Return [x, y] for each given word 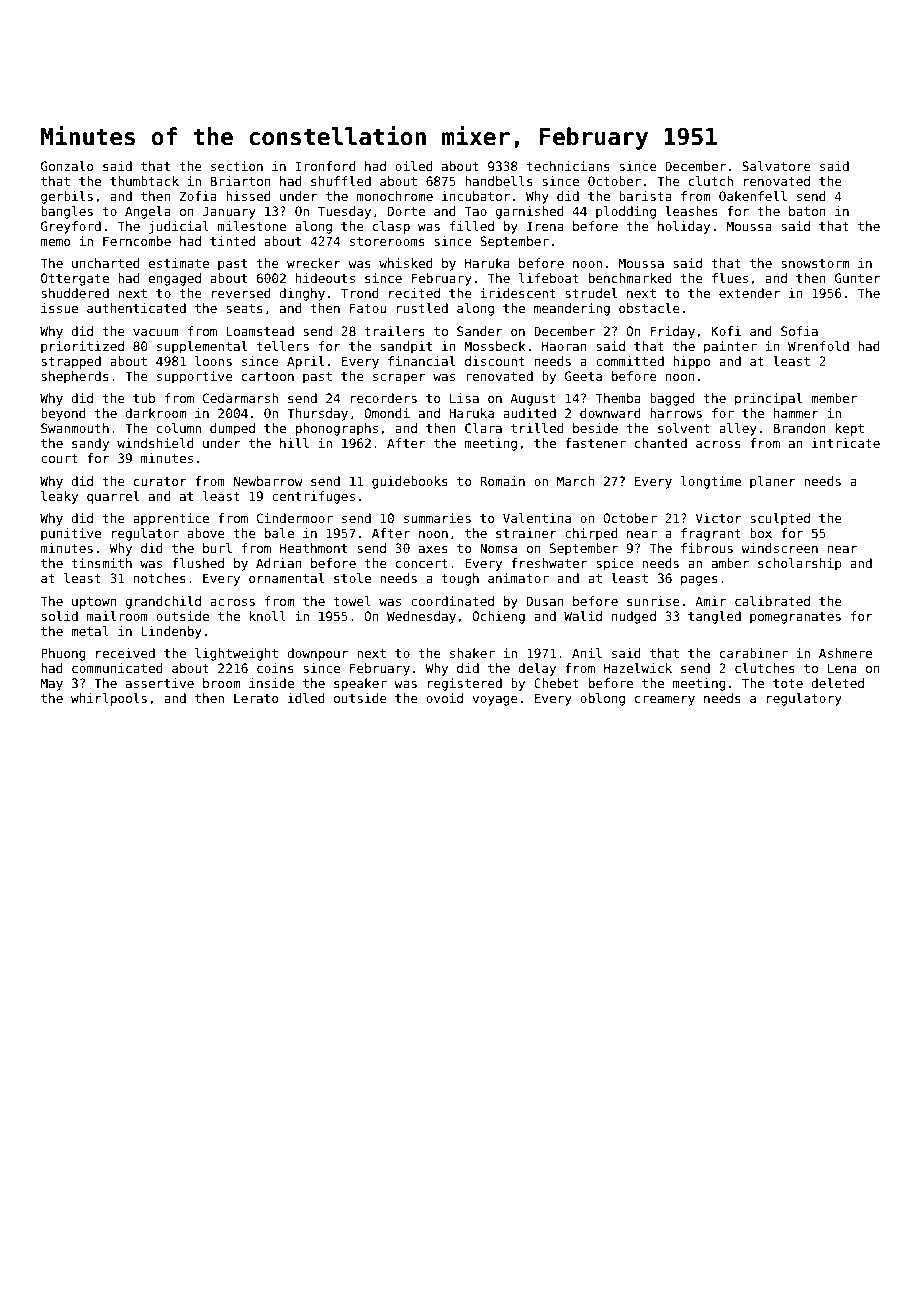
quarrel [113, 497]
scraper [399, 379]
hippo [691, 362]
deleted [837, 683]
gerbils [67, 197]
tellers [282, 346]
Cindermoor [295, 518]
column [179, 428]
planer [773, 482]
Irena [545, 226]
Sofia [799, 331]
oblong [602, 699]
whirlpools [109, 699]
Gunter [857, 278]
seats [244, 308]
